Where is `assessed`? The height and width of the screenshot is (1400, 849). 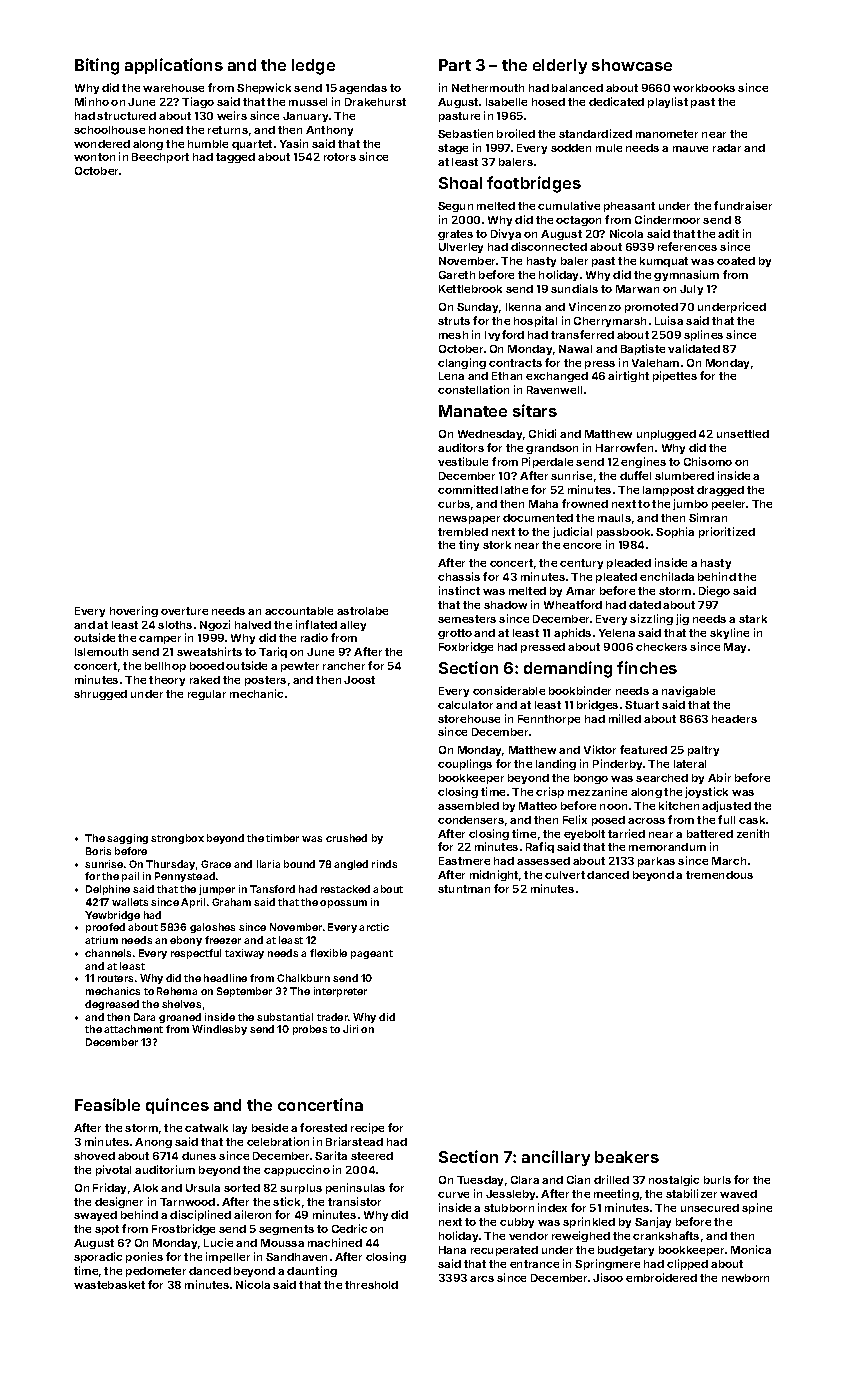
assessed is located at coordinates (543, 861).
